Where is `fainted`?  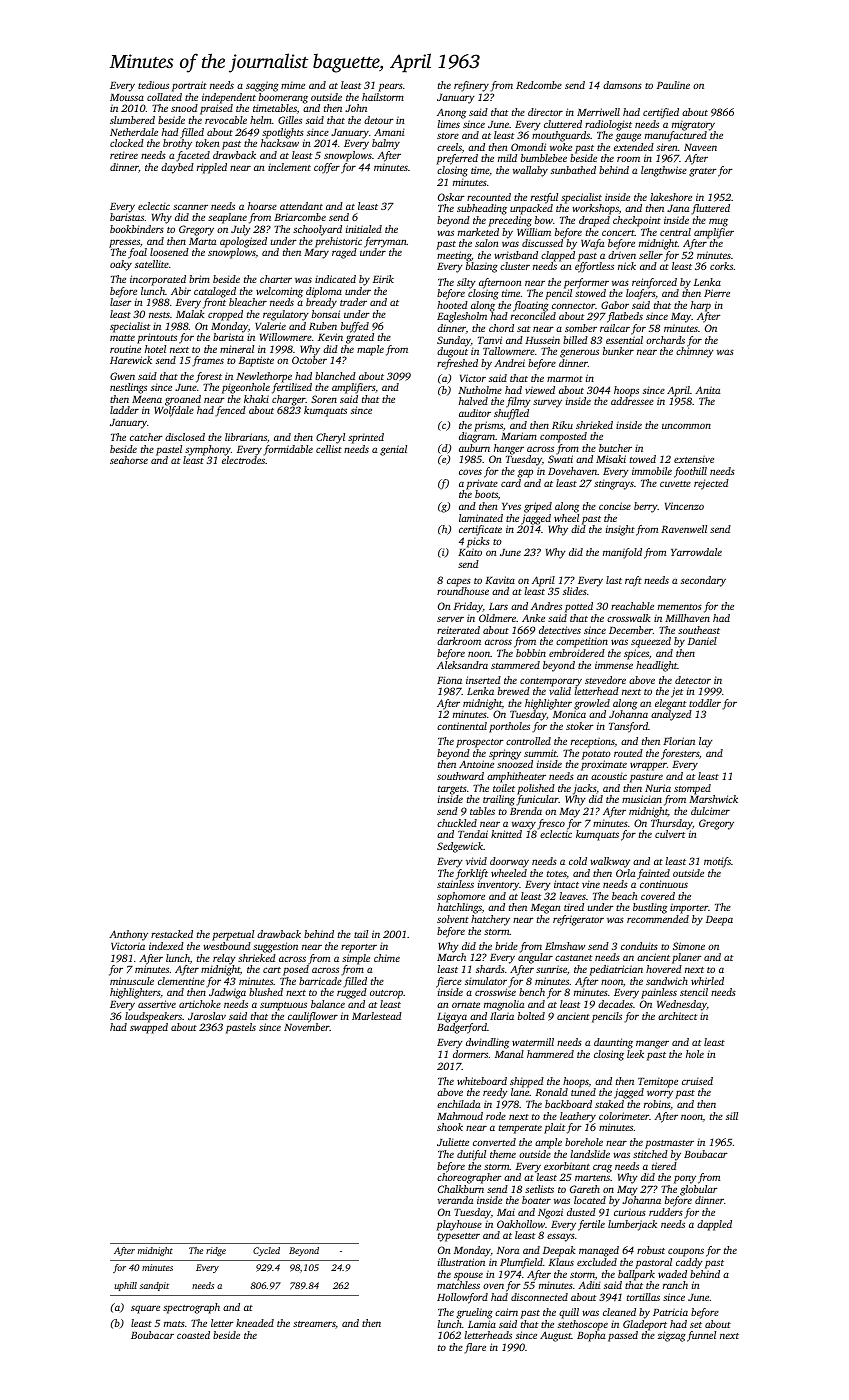
fainted is located at coordinates (653, 874).
